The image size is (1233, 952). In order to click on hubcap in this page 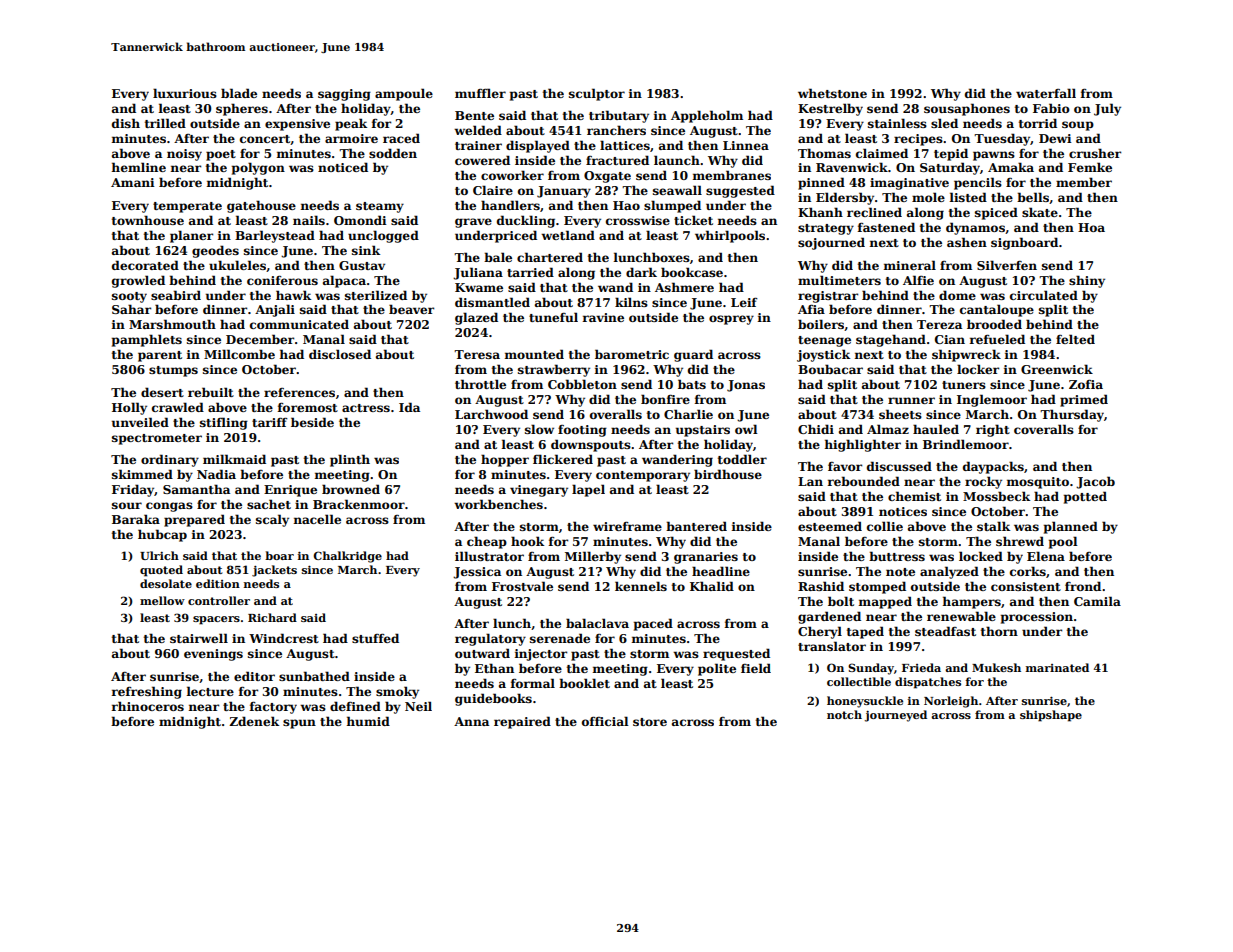, I will do `click(162, 535)`.
